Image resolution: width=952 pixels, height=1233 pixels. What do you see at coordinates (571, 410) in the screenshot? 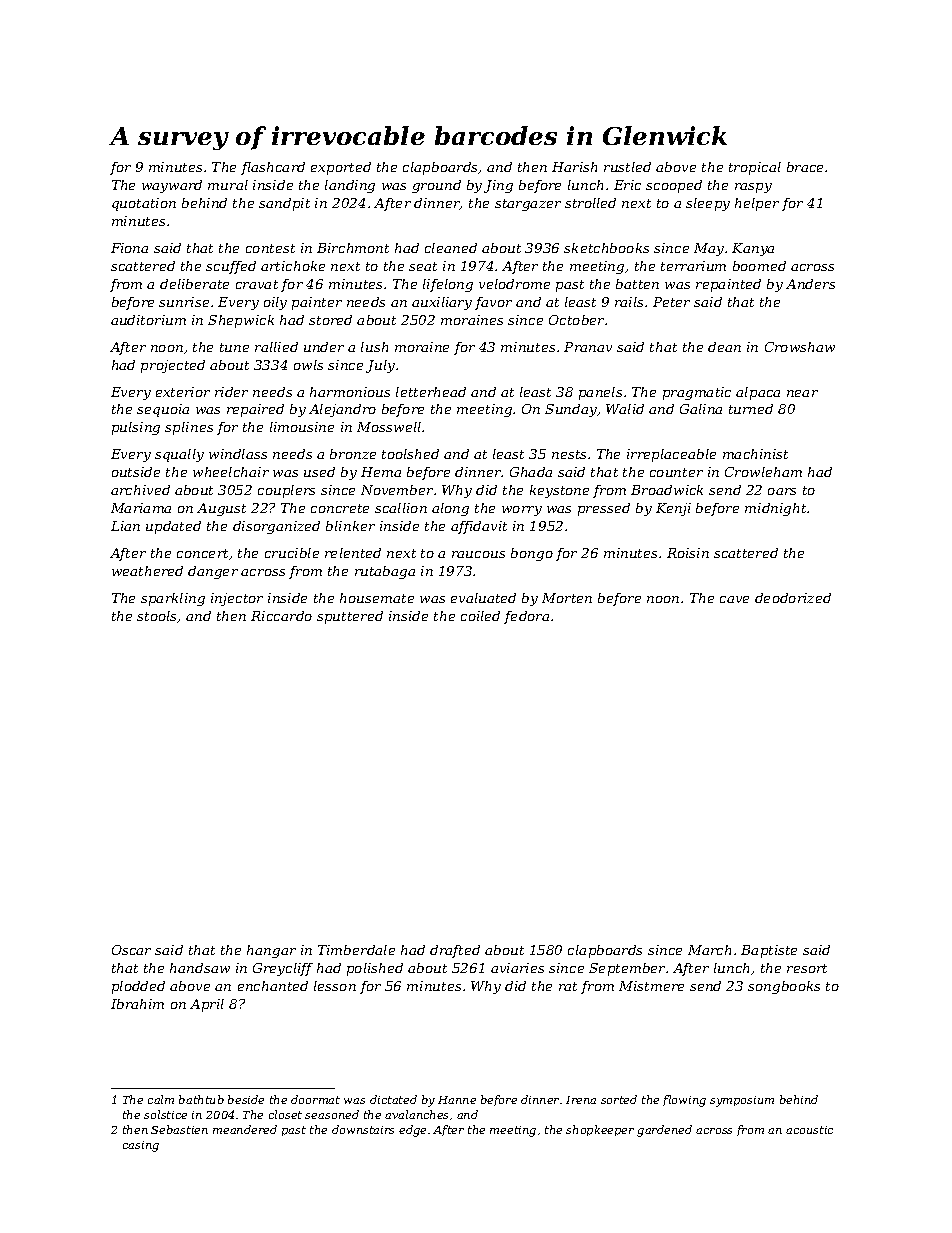
I see `Sunday` at bounding box center [571, 410].
